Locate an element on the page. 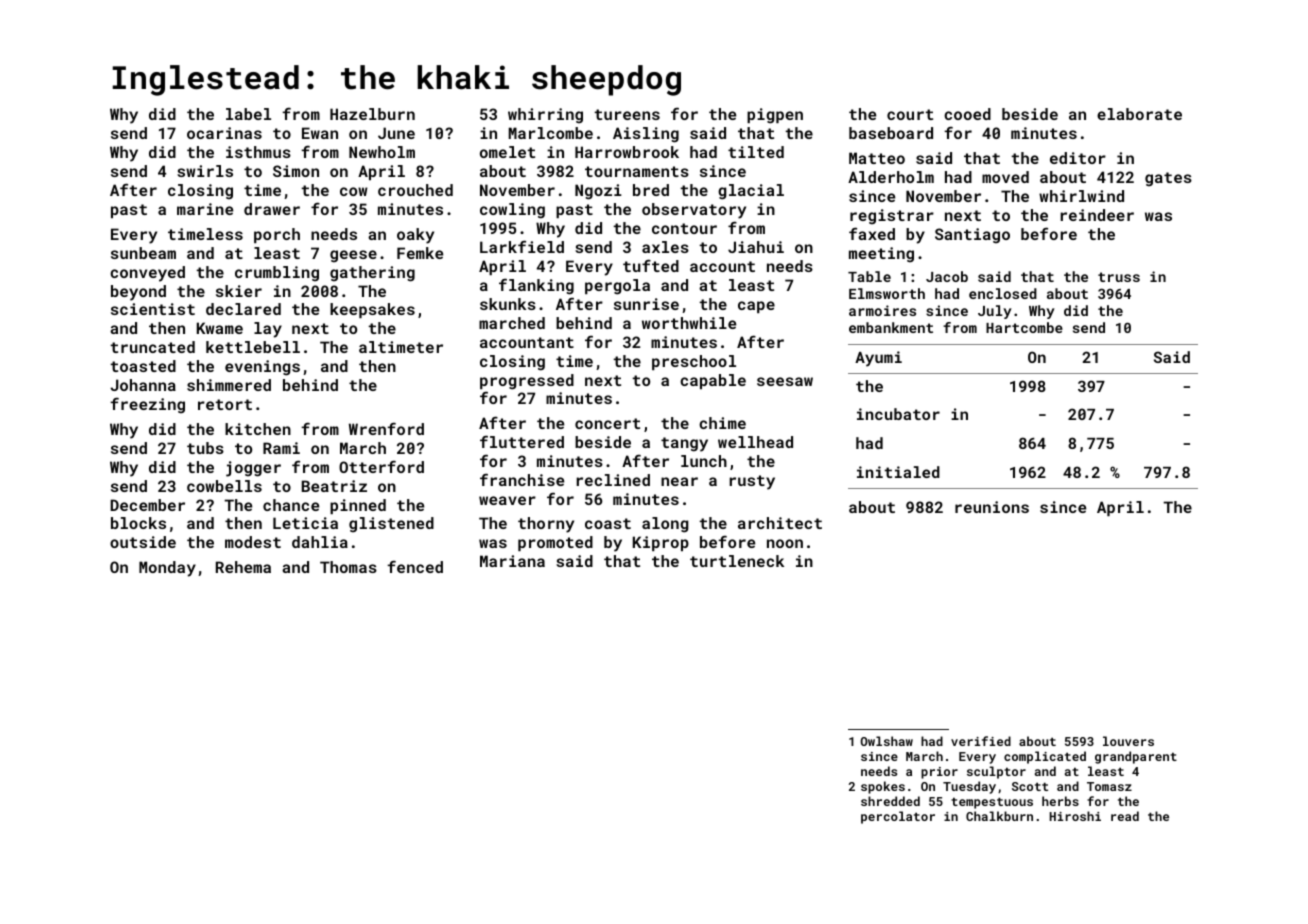  pergola is located at coordinates (617, 287).
